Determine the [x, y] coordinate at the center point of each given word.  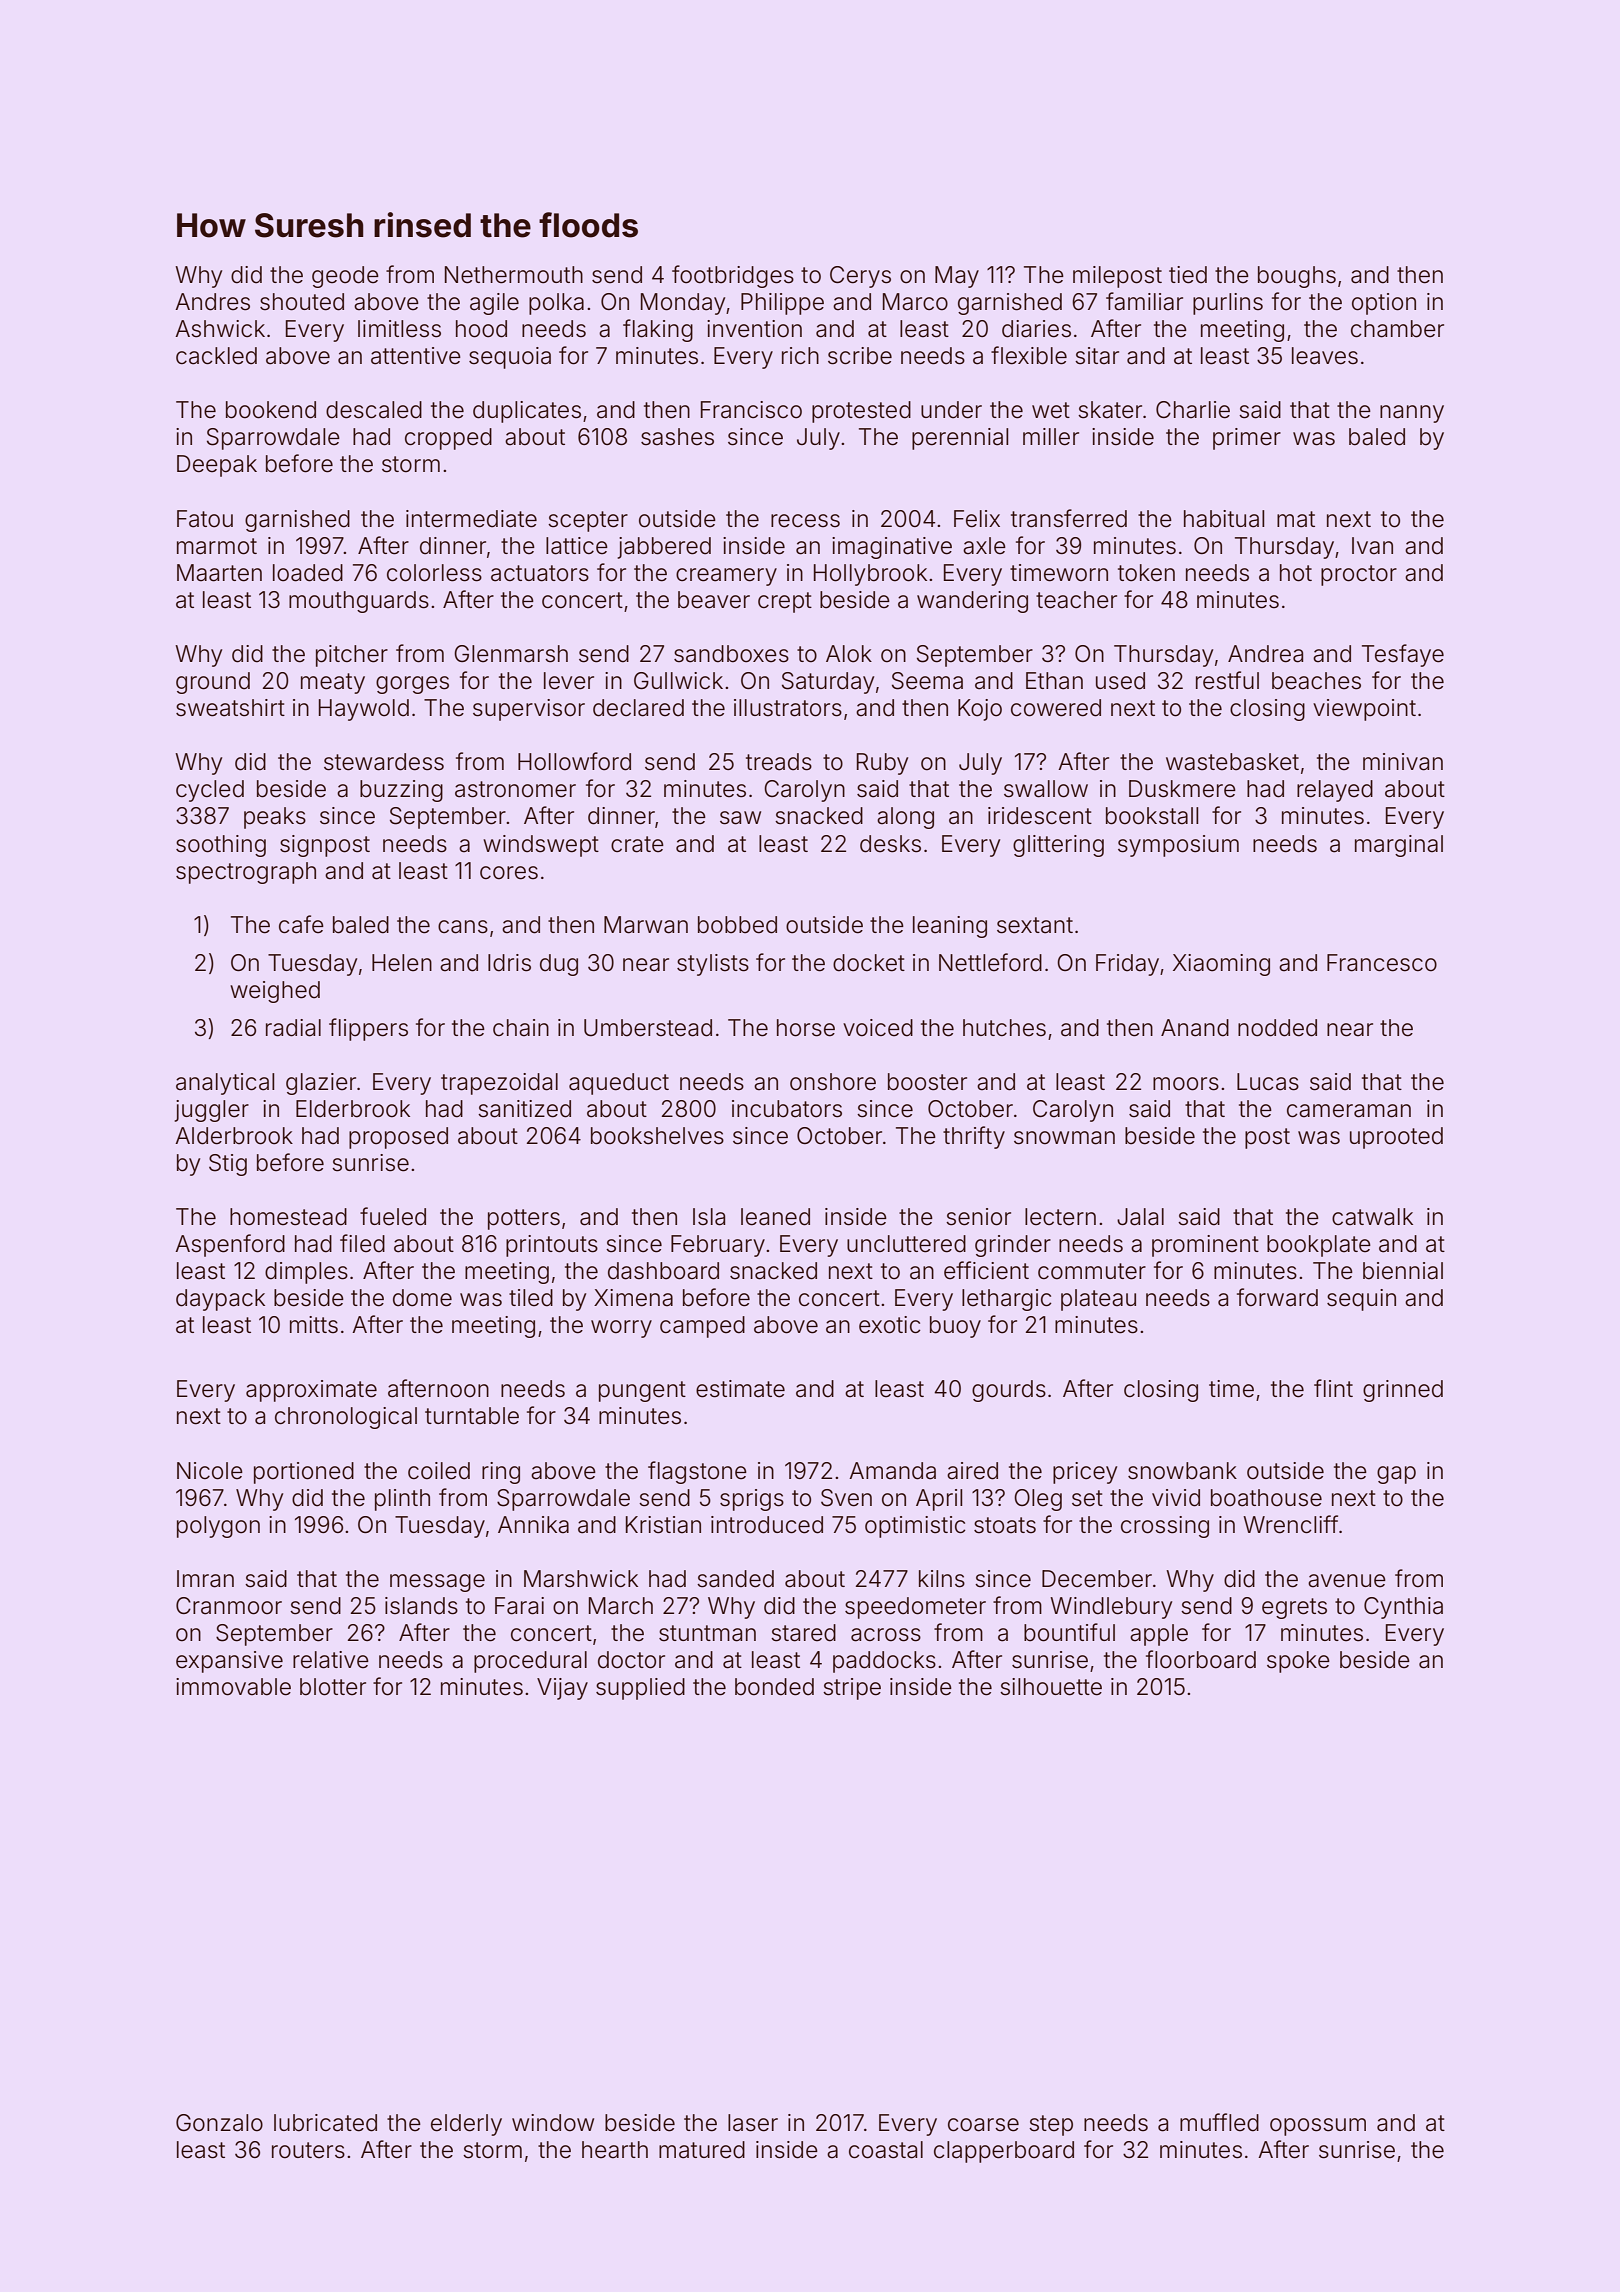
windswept [541, 846]
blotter [333, 1687]
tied [1188, 275]
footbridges [733, 276]
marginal [1399, 846]
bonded [774, 1687]
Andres [212, 302]
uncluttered [906, 1244]
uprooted [1396, 1138]
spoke [1298, 1662]
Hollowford [574, 761]
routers [308, 2150]
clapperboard [1004, 2152]
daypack [220, 1300]
